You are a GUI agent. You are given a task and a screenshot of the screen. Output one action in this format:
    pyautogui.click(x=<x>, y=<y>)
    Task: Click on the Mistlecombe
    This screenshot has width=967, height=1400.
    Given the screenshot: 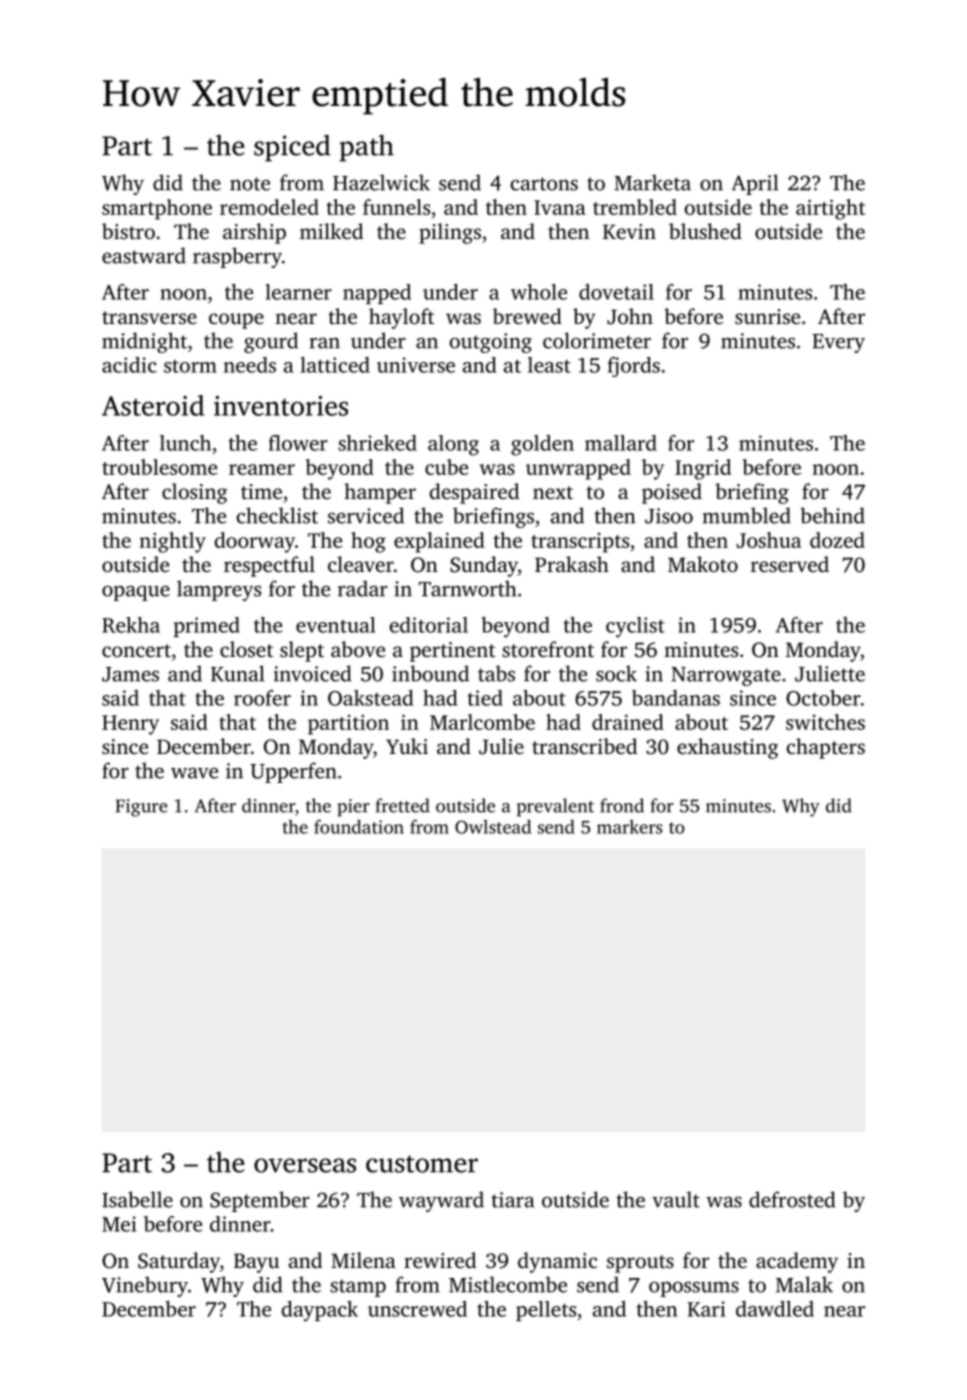 What is the action you would take?
    pyautogui.click(x=508, y=1284)
